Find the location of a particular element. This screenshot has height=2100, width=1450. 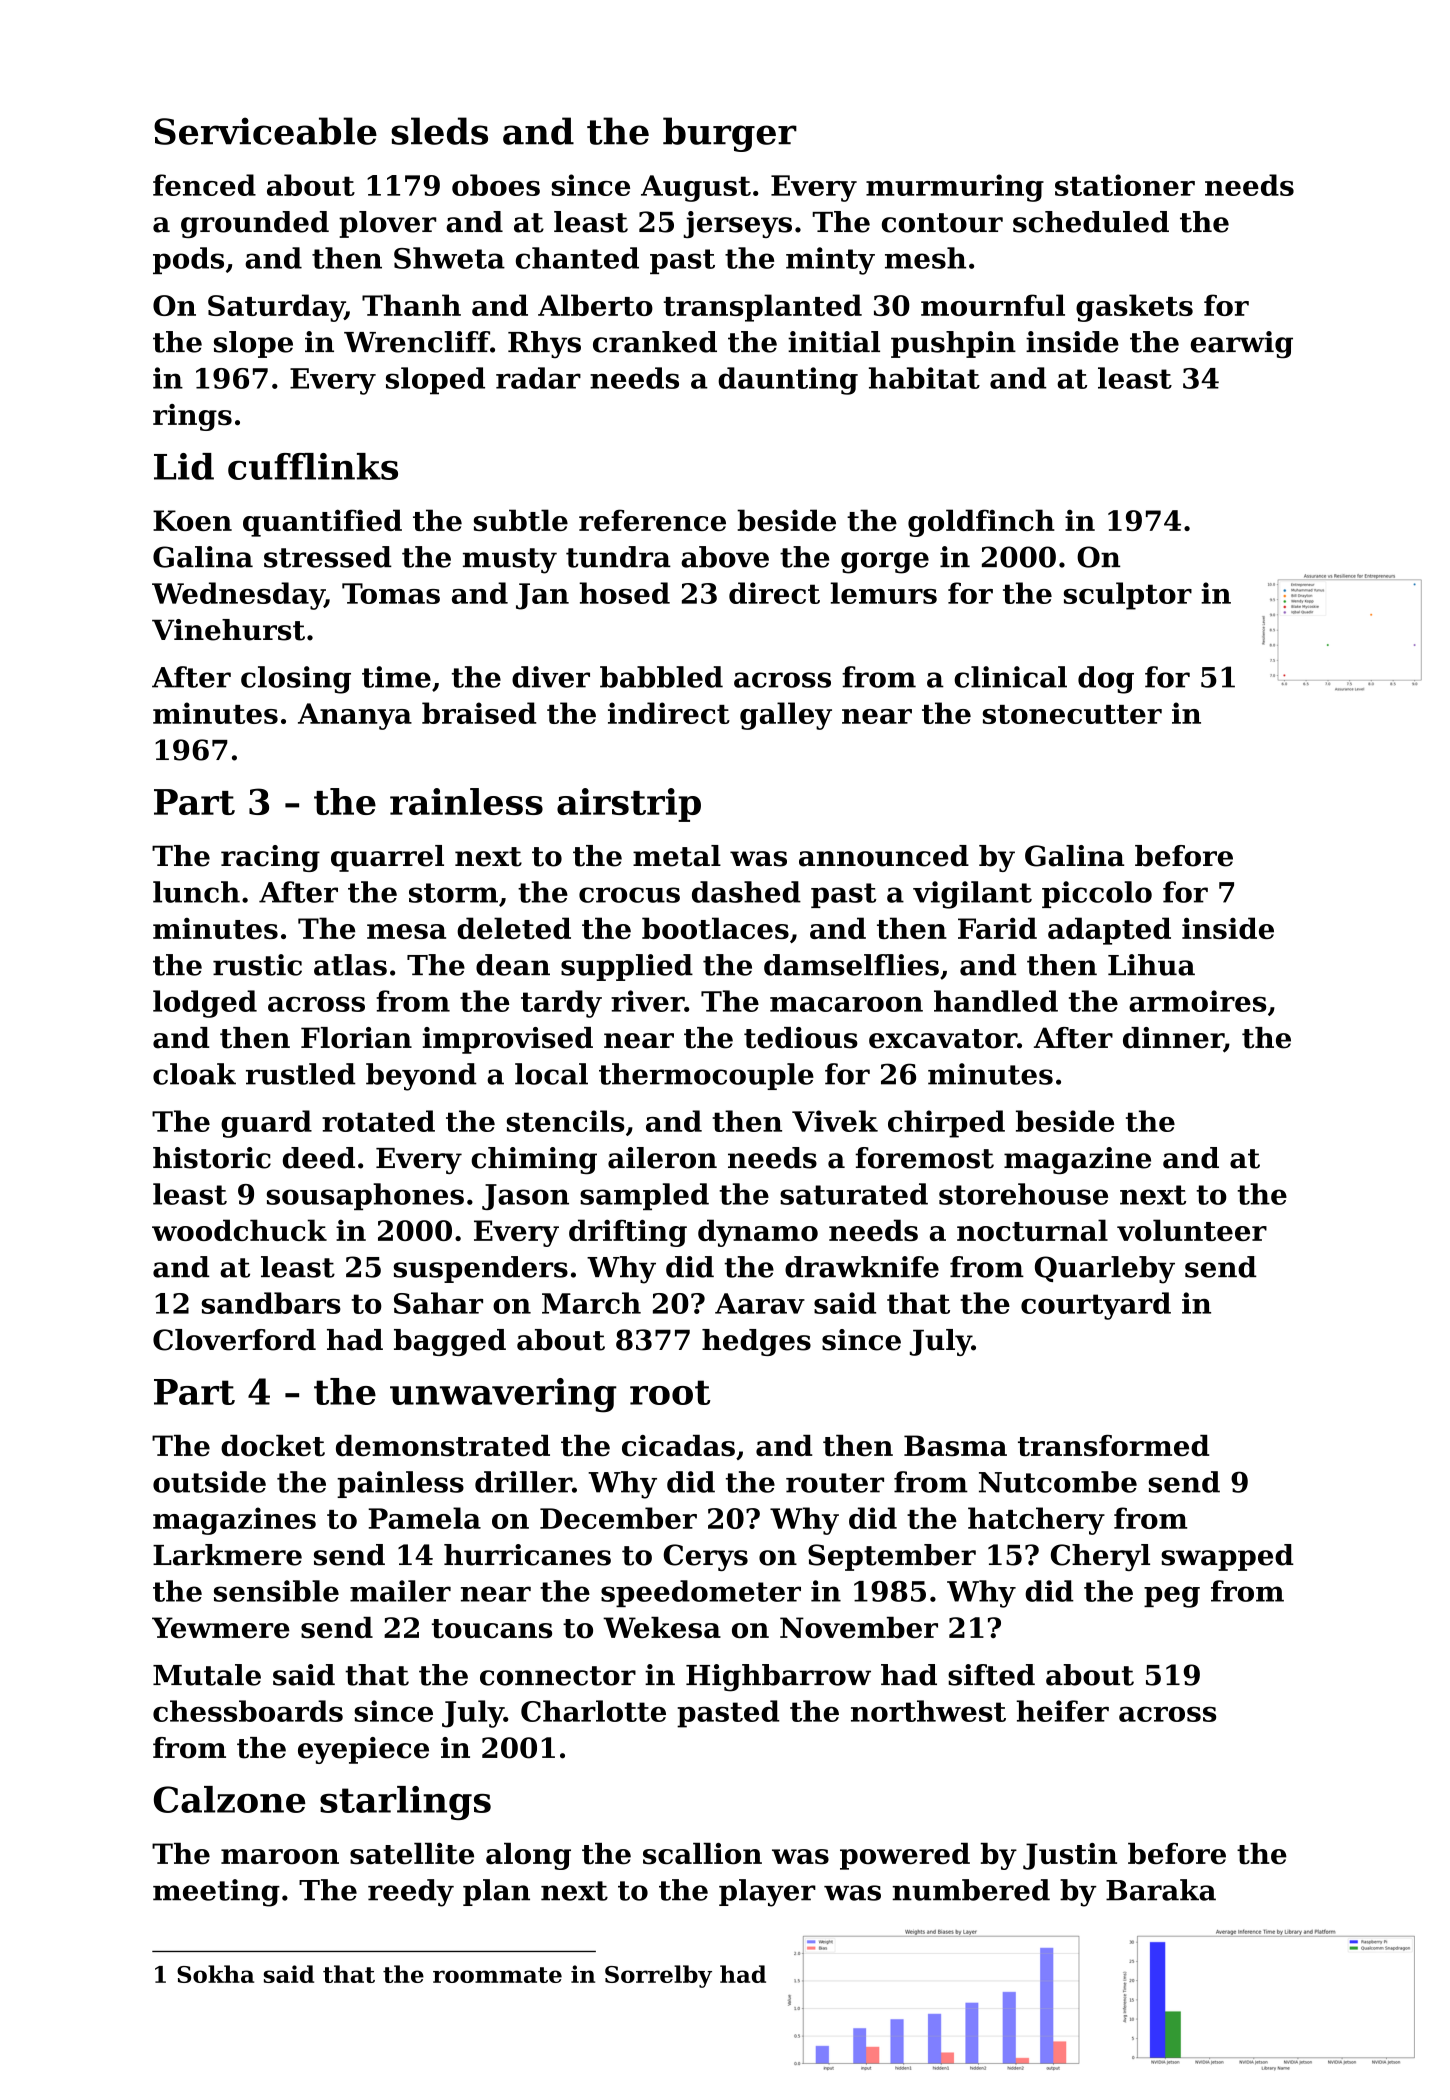

dashed is located at coordinates (746, 892).
